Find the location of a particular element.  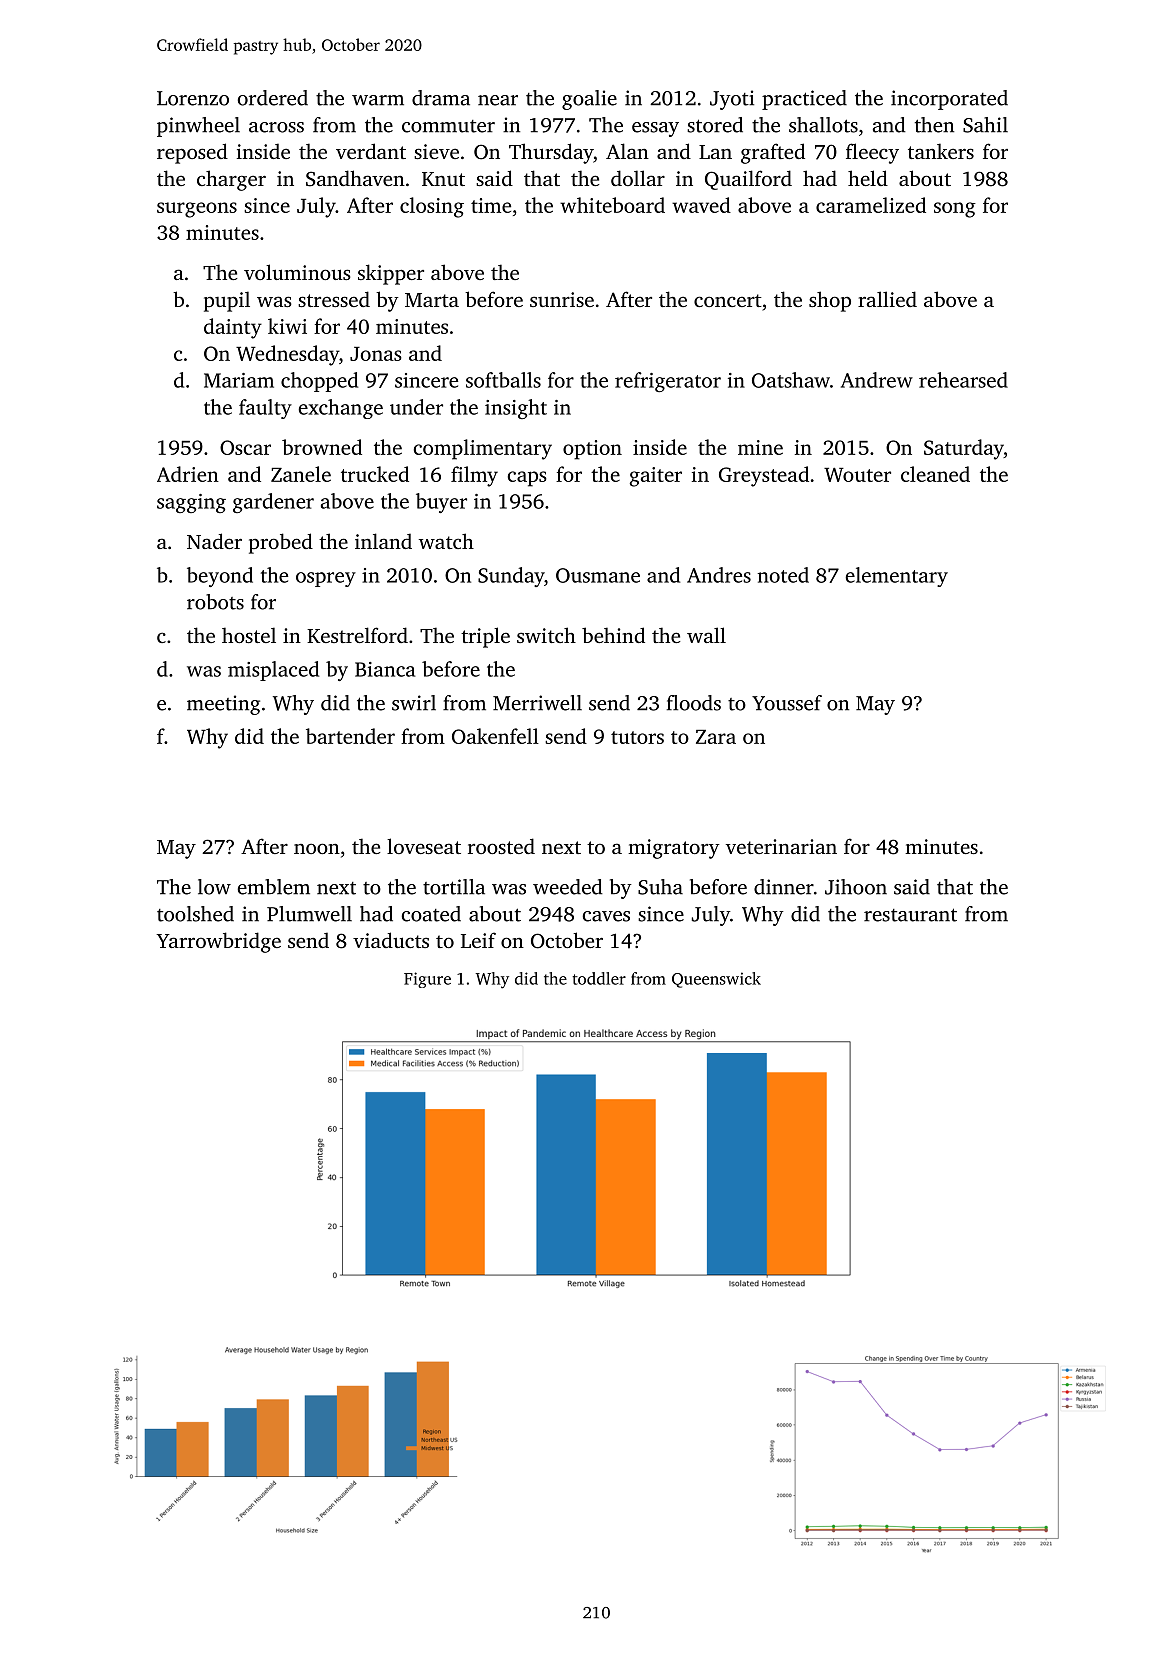

elementary is located at coordinates (896, 577).
